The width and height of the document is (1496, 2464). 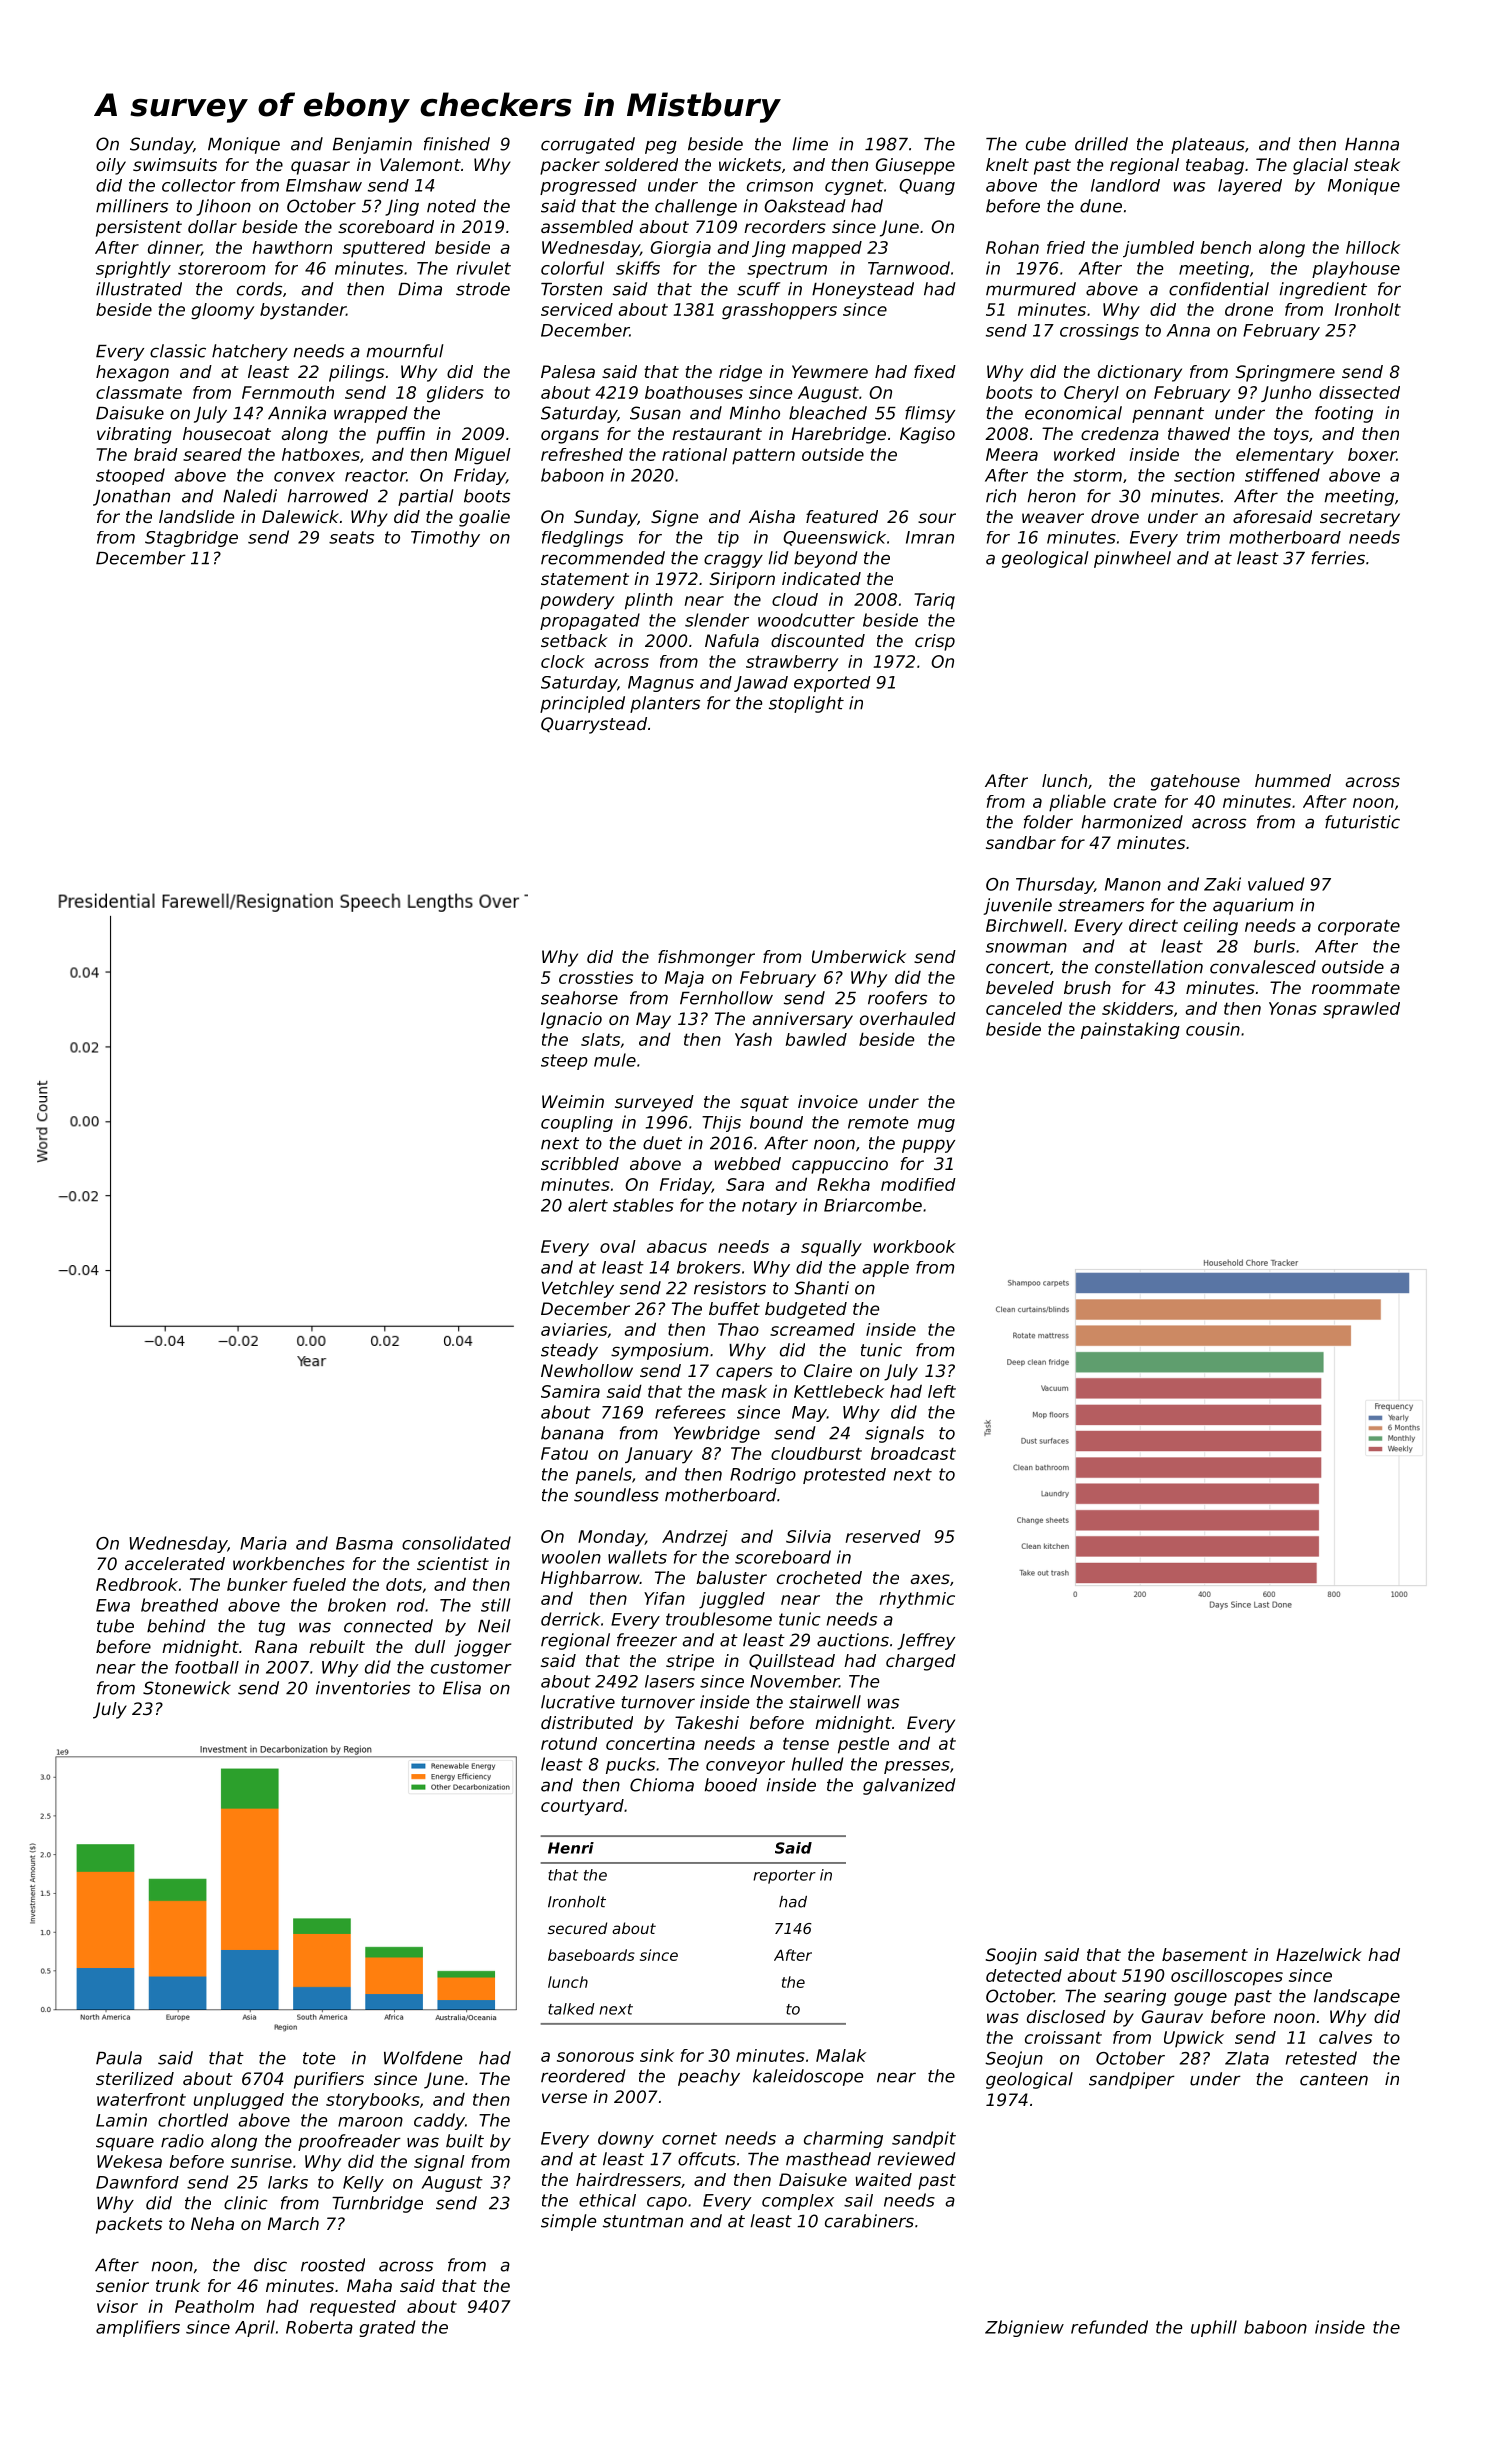 I want to click on plateaus, so click(x=1208, y=145).
